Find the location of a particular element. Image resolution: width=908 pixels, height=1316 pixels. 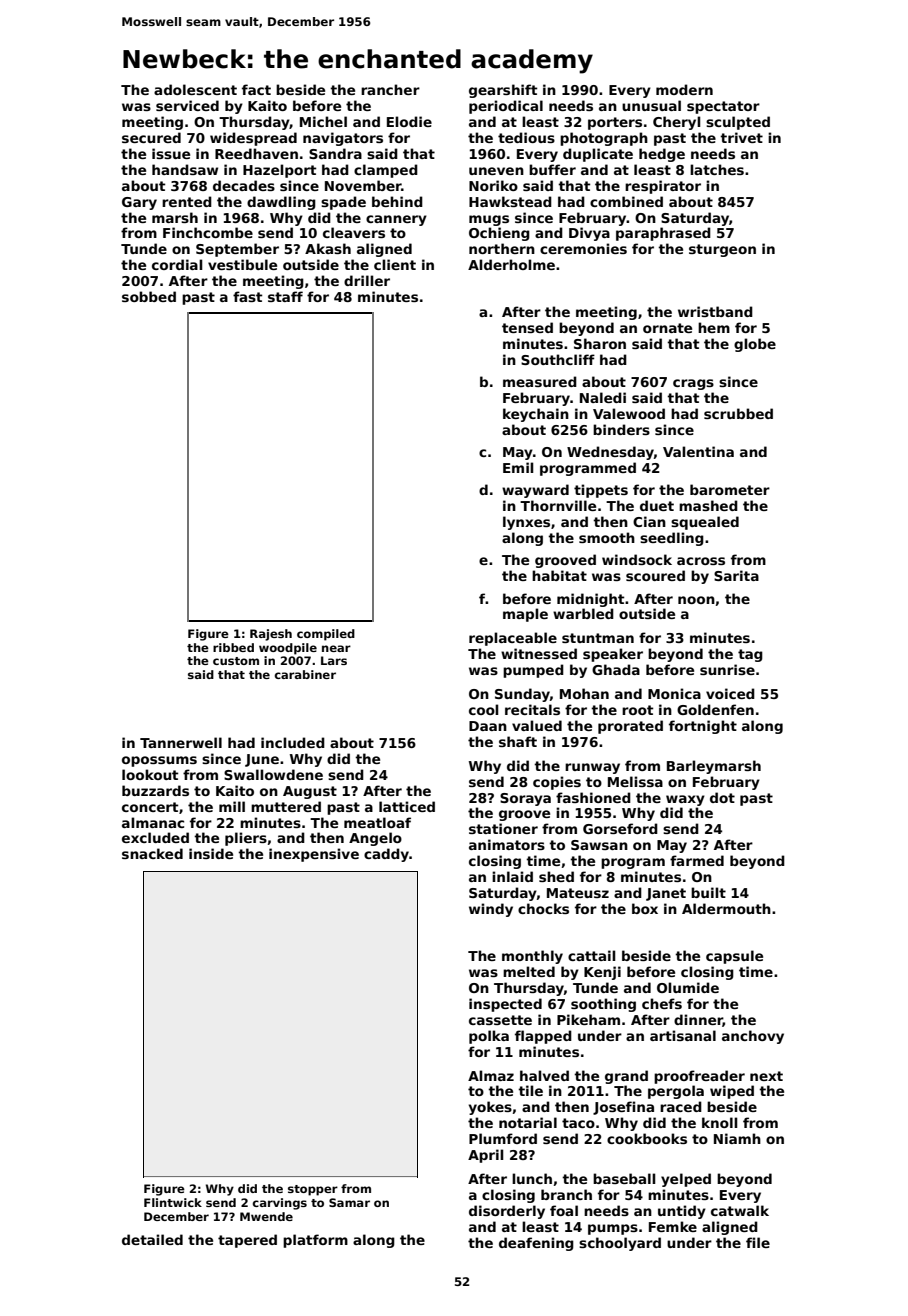

Monica is located at coordinates (674, 693).
